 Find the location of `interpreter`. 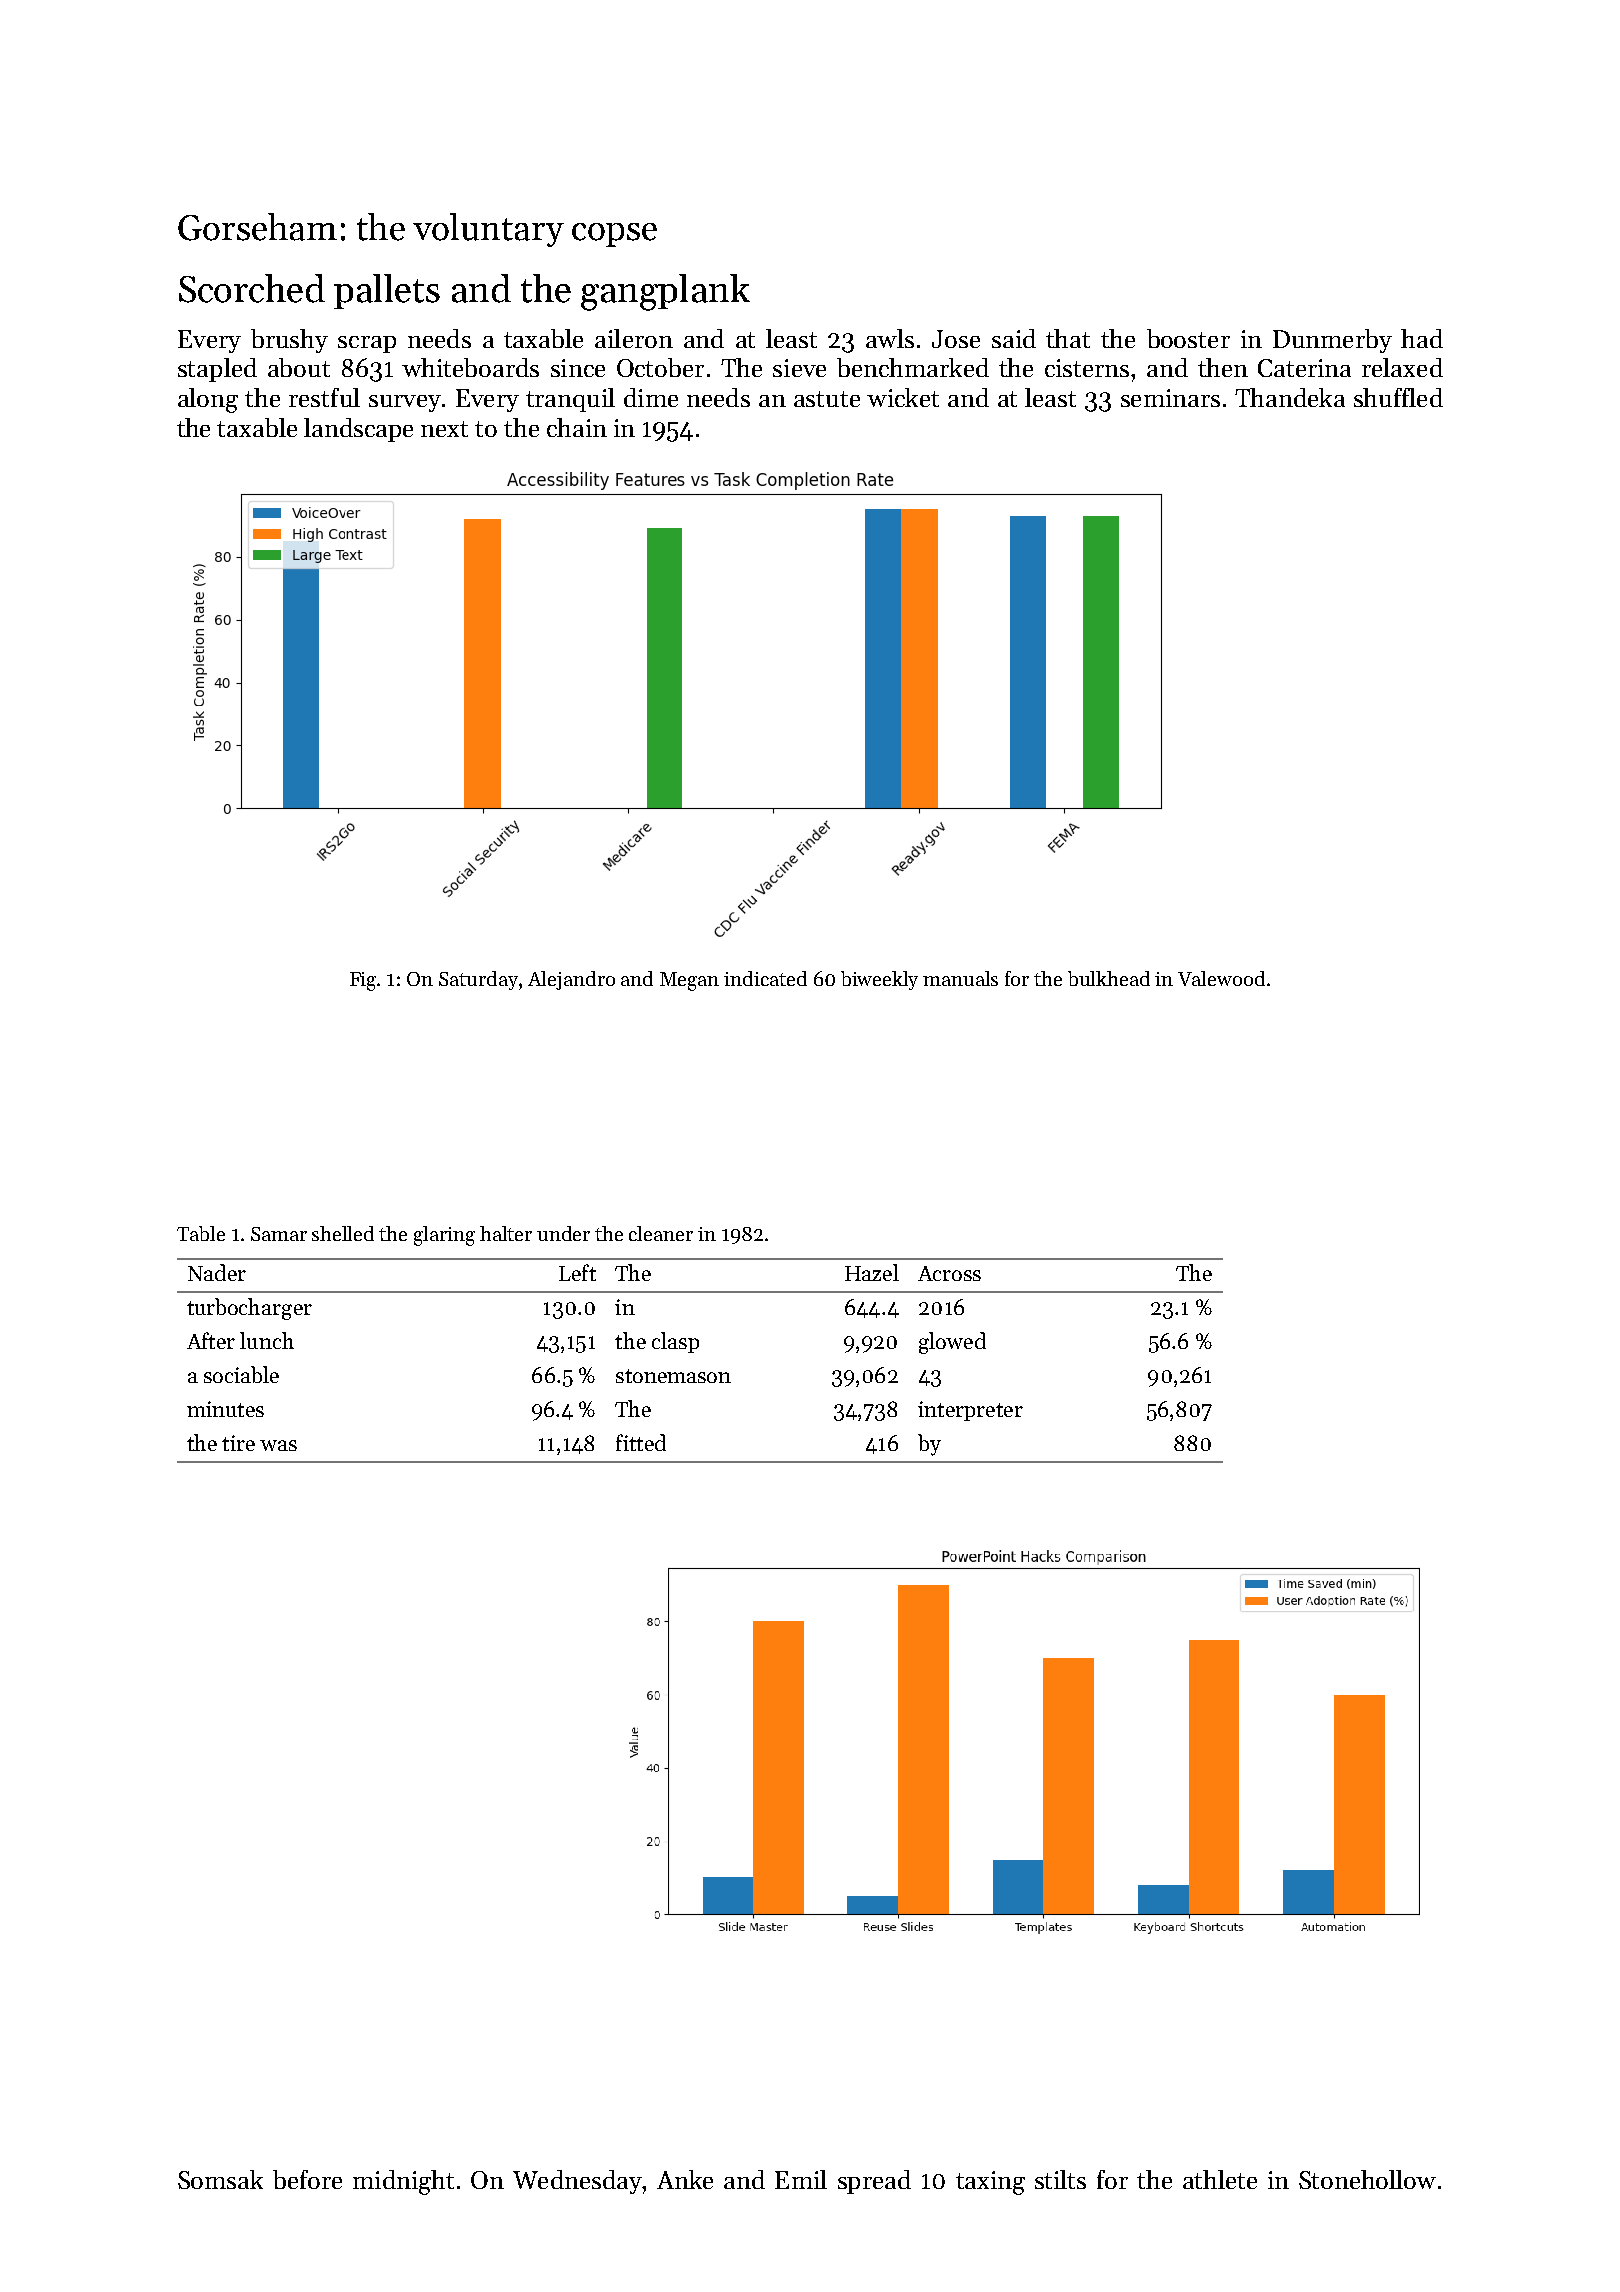

interpreter is located at coordinates (970, 1411).
